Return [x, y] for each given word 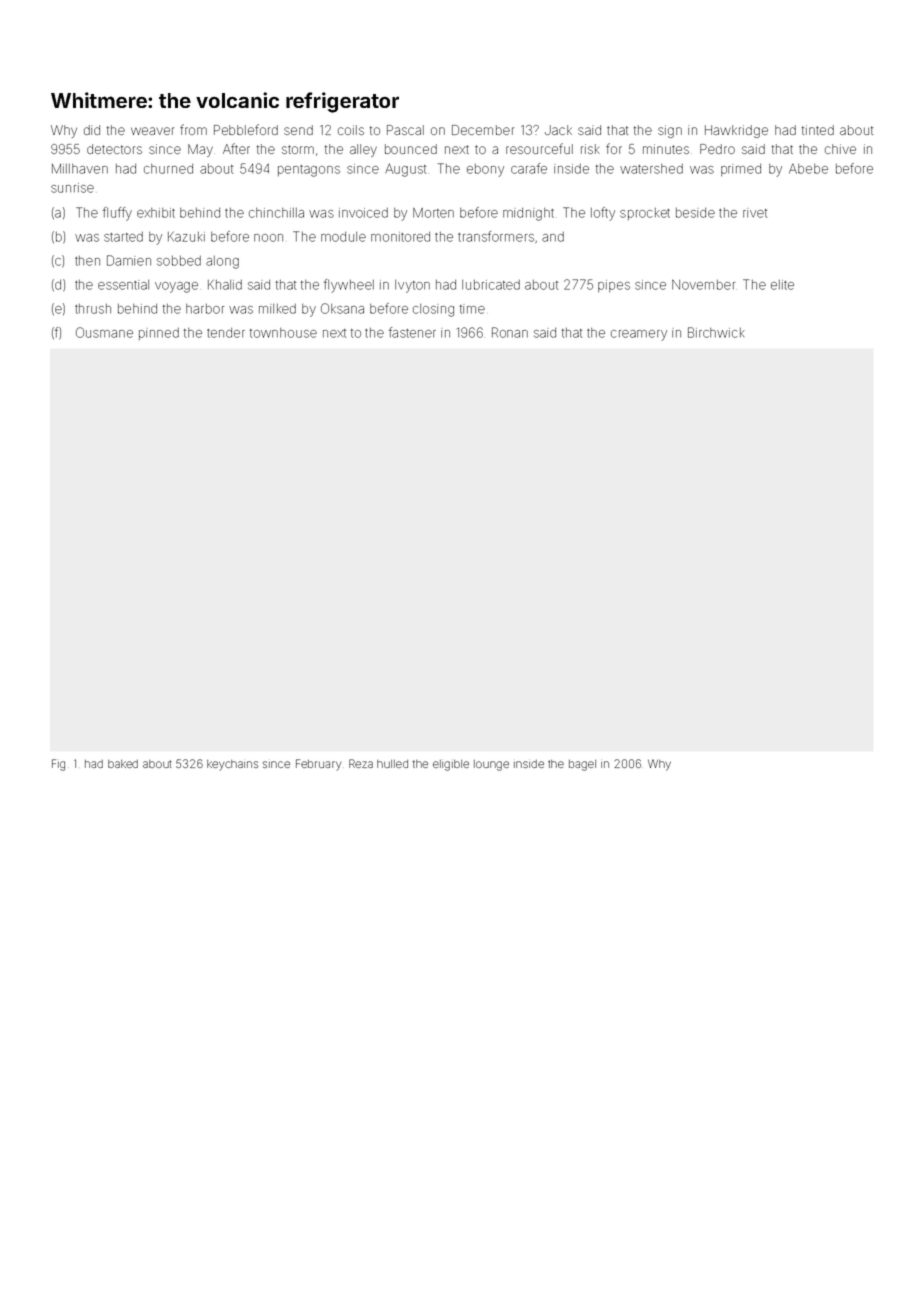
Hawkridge [736, 131]
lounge [491, 765]
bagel [582, 765]
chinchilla [276, 213]
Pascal [405, 130]
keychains [232, 765]
